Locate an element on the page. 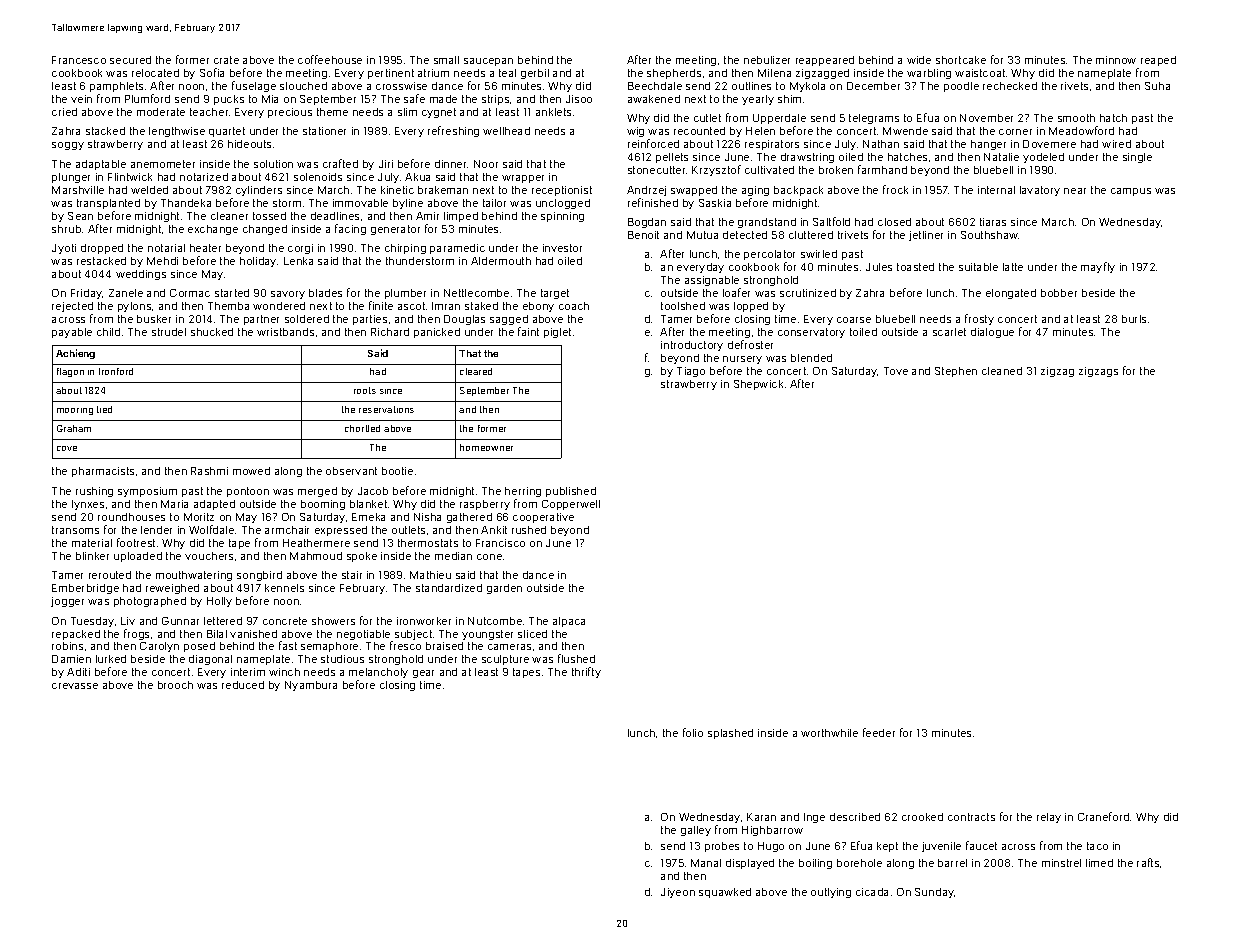  Copperwell is located at coordinates (571, 505).
